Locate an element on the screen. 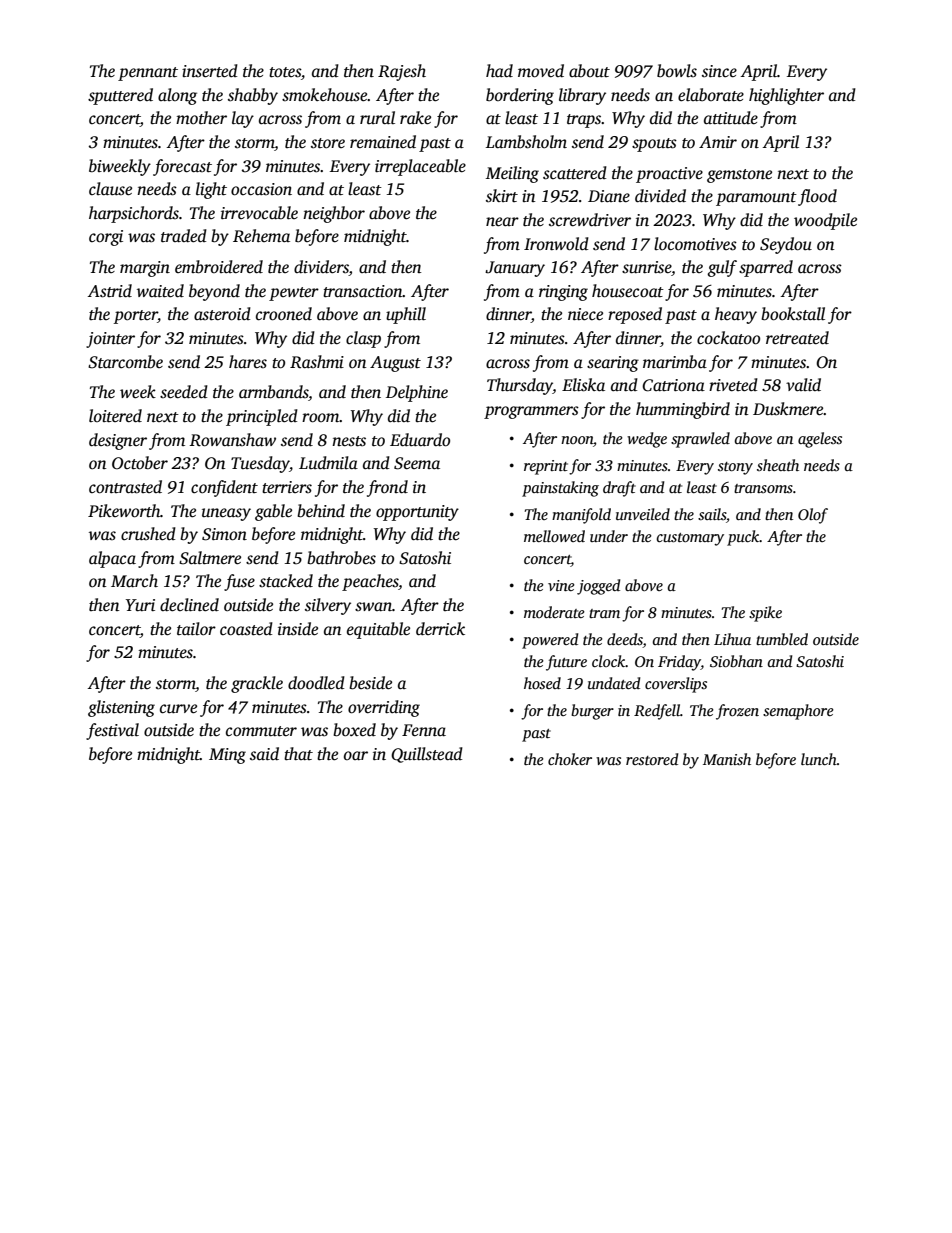 This screenshot has width=952, height=1233. remained is located at coordinates (383, 142).
